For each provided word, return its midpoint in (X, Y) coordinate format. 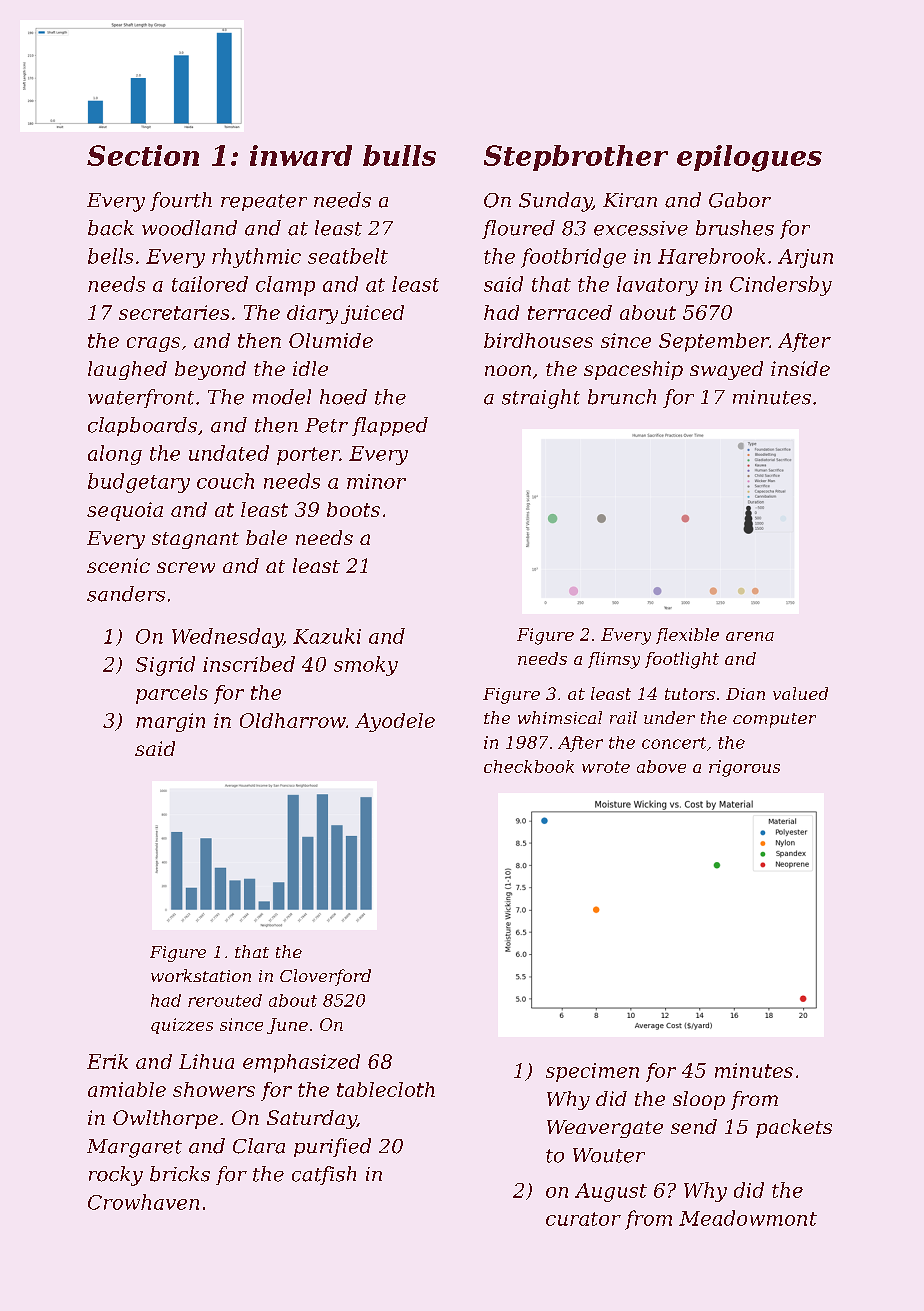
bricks (180, 1174)
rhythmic (256, 258)
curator (583, 1219)
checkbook (529, 766)
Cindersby (781, 286)
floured (518, 229)
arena (750, 636)
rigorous (744, 768)
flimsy (614, 660)
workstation (201, 975)
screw (186, 567)
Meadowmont (748, 1218)
